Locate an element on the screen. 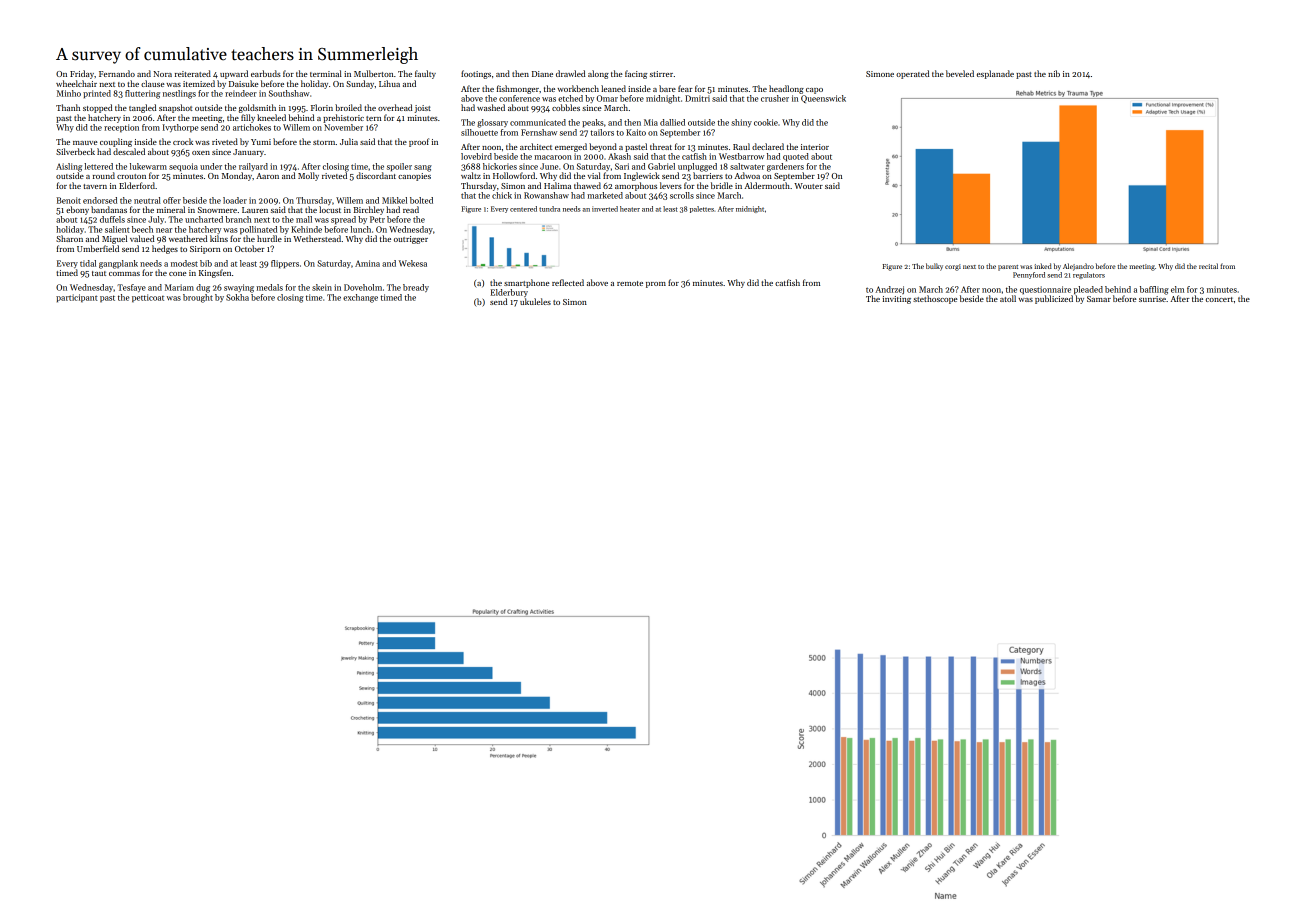 Image resolution: width=1308 pixels, height=924 pixels. Benoit is located at coordinates (69, 200).
